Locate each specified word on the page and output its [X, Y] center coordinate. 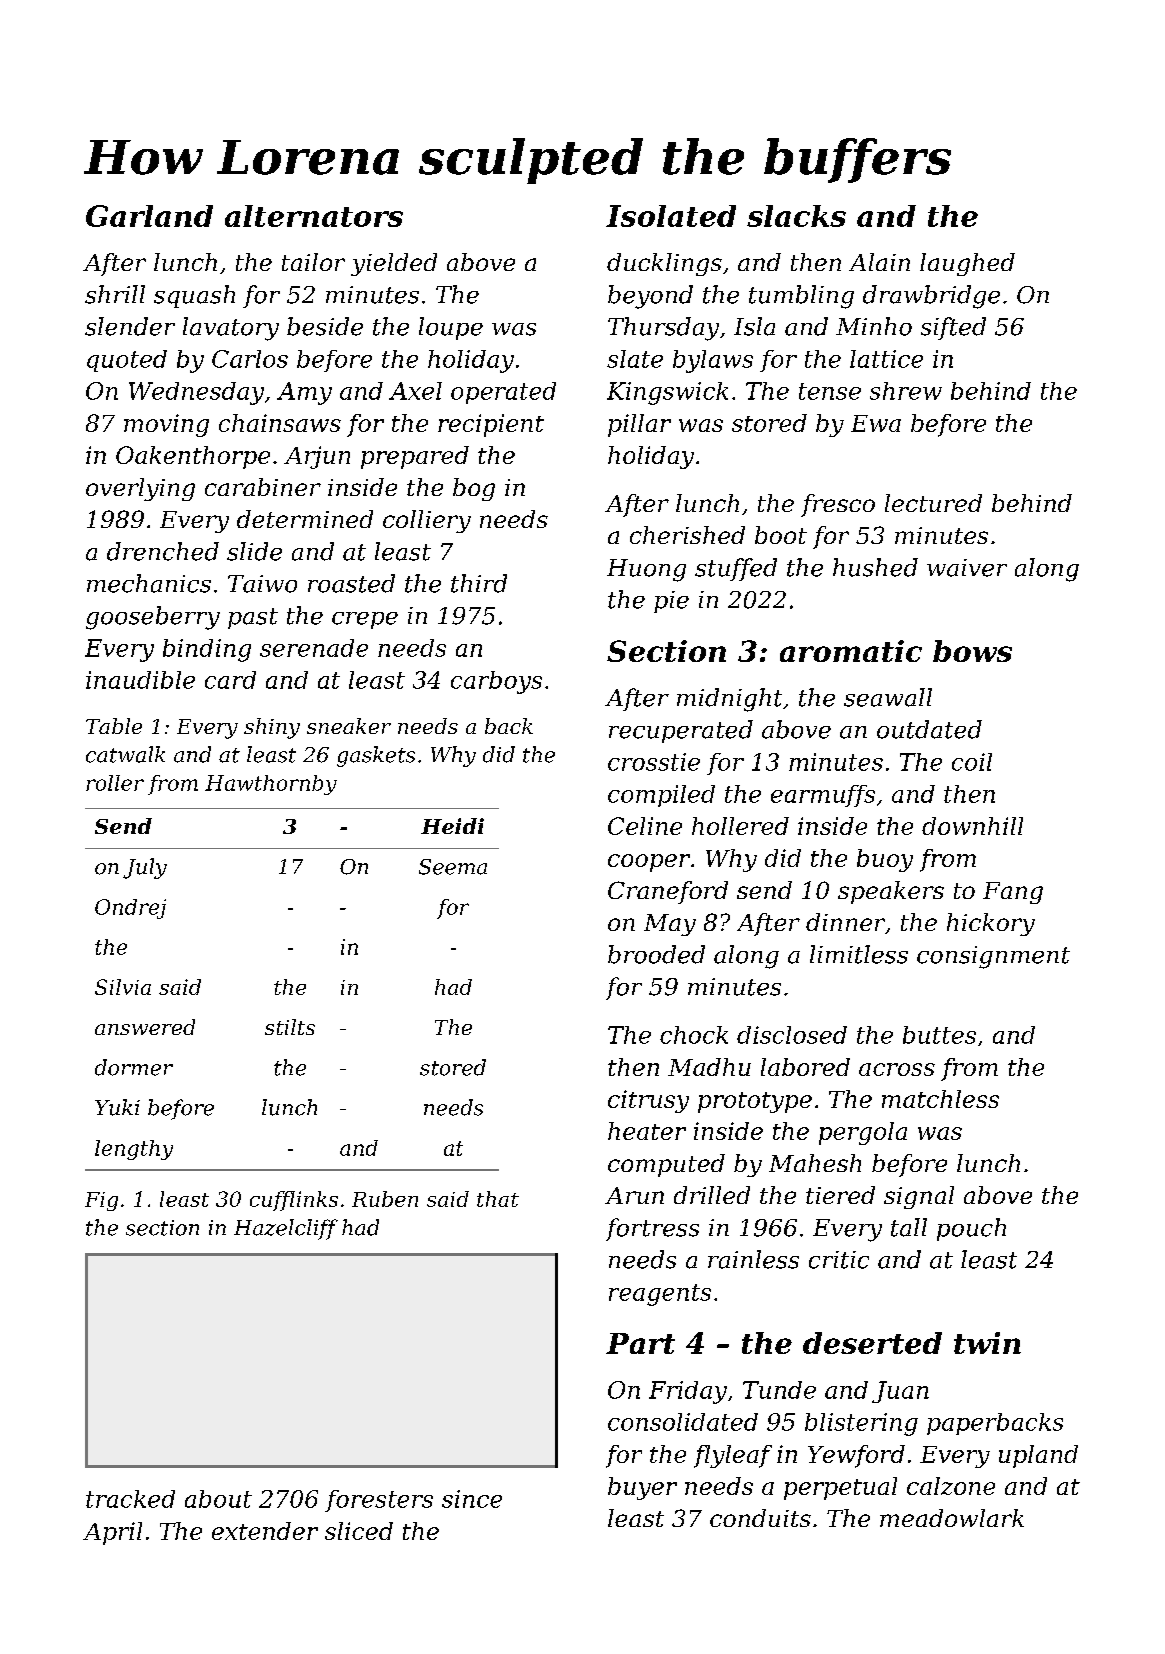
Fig [101, 1201]
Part [640, 1343]
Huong [646, 570]
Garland [149, 216]
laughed [967, 264]
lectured [933, 503]
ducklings [664, 264]
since [472, 1499]
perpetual [840, 1488]
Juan [900, 1392]
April [112, 1533]
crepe [365, 620]
